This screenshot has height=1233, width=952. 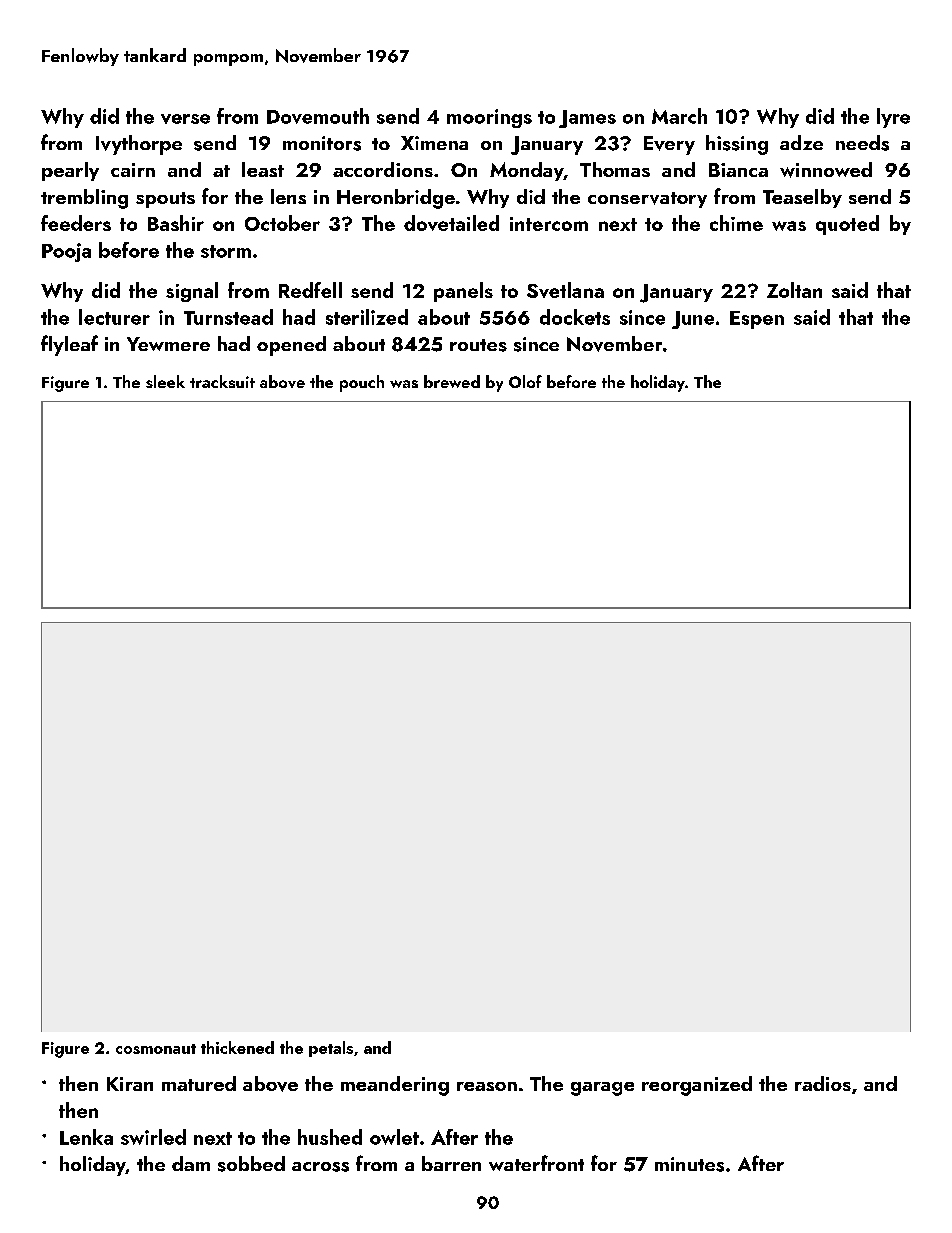 What do you see at coordinates (893, 118) in the screenshot?
I see `lyre` at bounding box center [893, 118].
